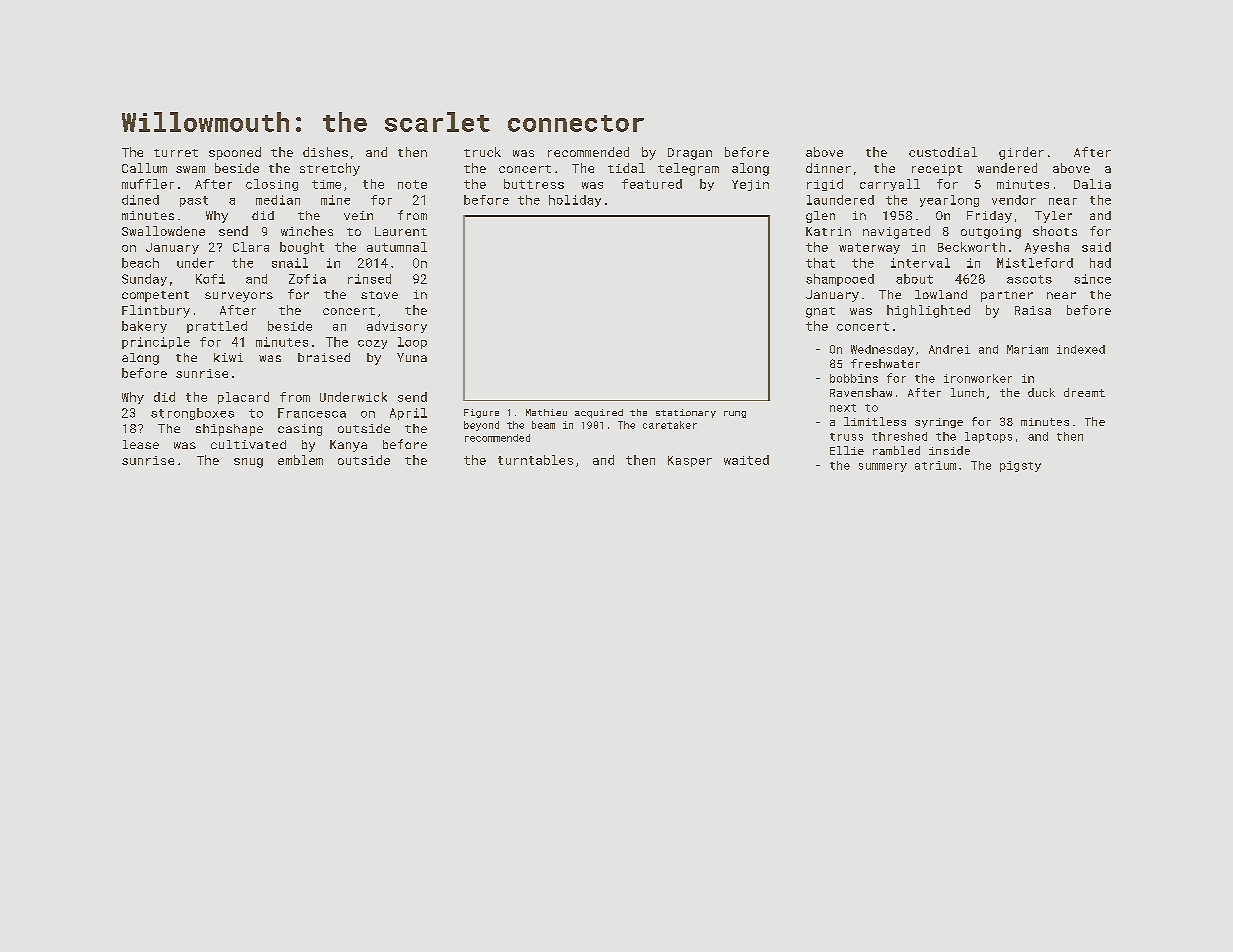 This screenshot has height=952, width=1233. I want to click on truck, so click(482, 152).
